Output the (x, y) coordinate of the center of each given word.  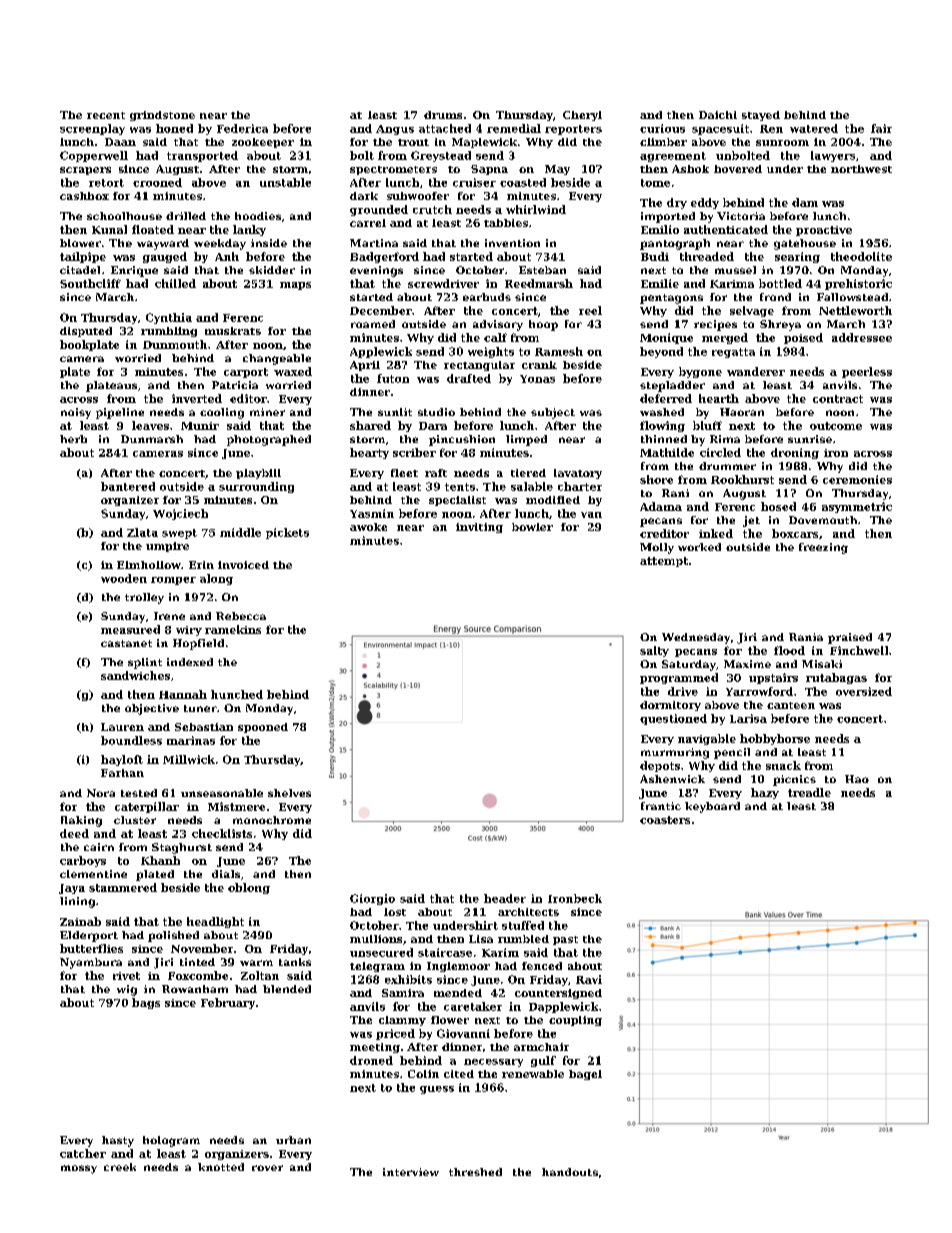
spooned (263, 728)
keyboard (712, 807)
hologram (171, 1141)
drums (443, 115)
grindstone (162, 116)
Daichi (718, 115)
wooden (124, 578)
